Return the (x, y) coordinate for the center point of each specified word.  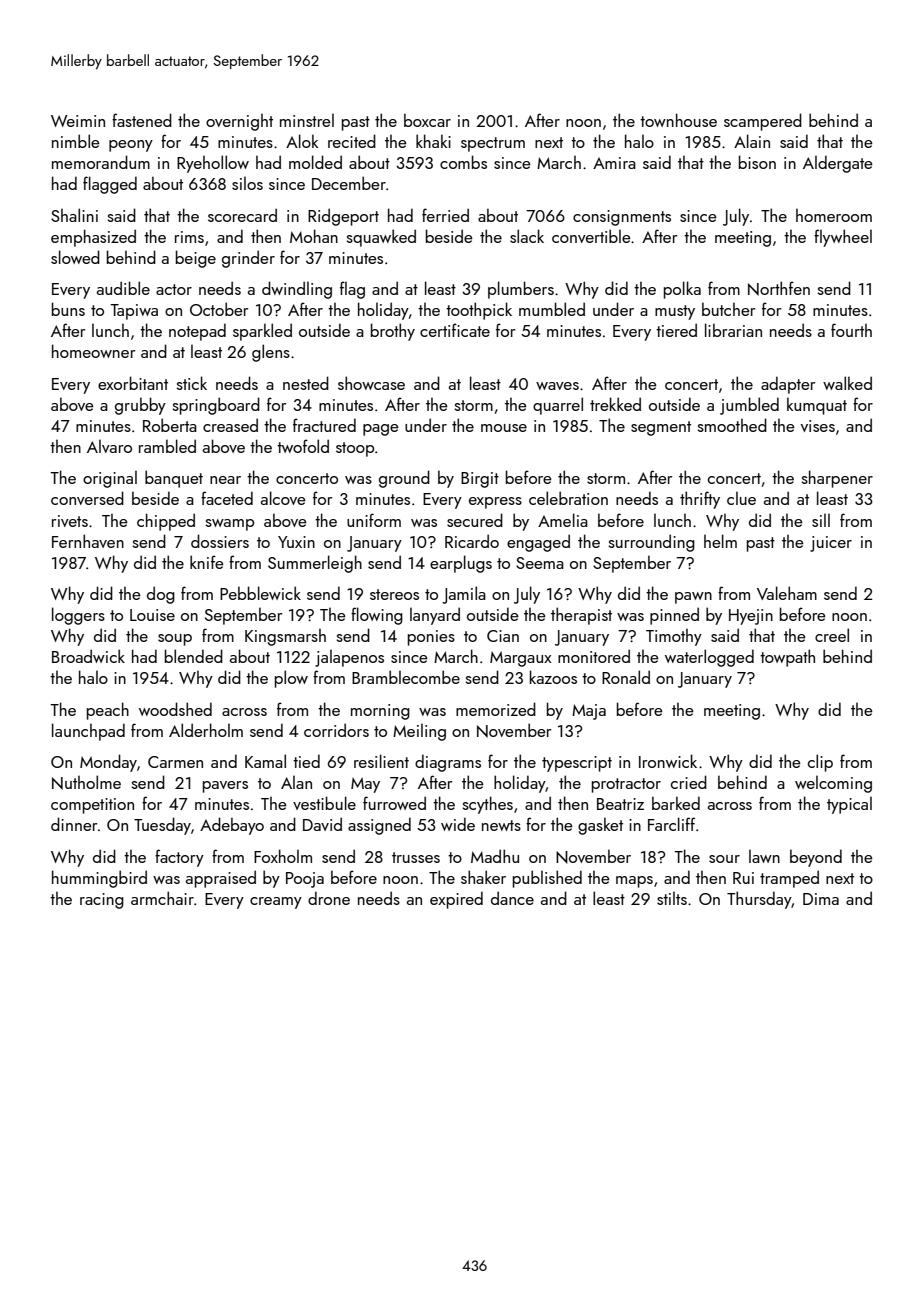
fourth (851, 330)
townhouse (678, 120)
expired (456, 900)
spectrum (493, 144)
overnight (239, 122)
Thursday (759, 900)
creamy (276, 903)
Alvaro (109, 446)
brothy (393, 332)
